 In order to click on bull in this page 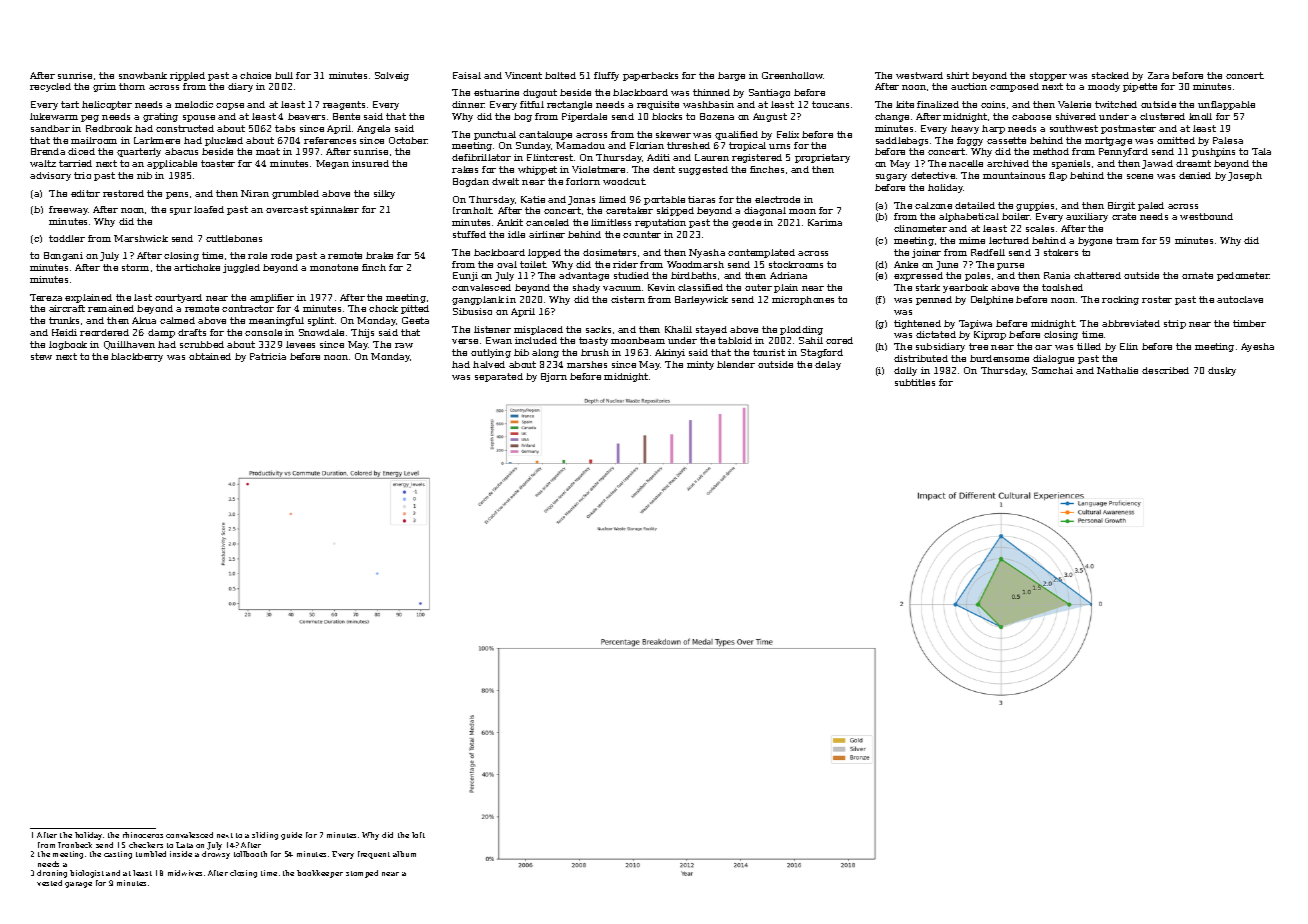, I will do `click(284, 75)`.
